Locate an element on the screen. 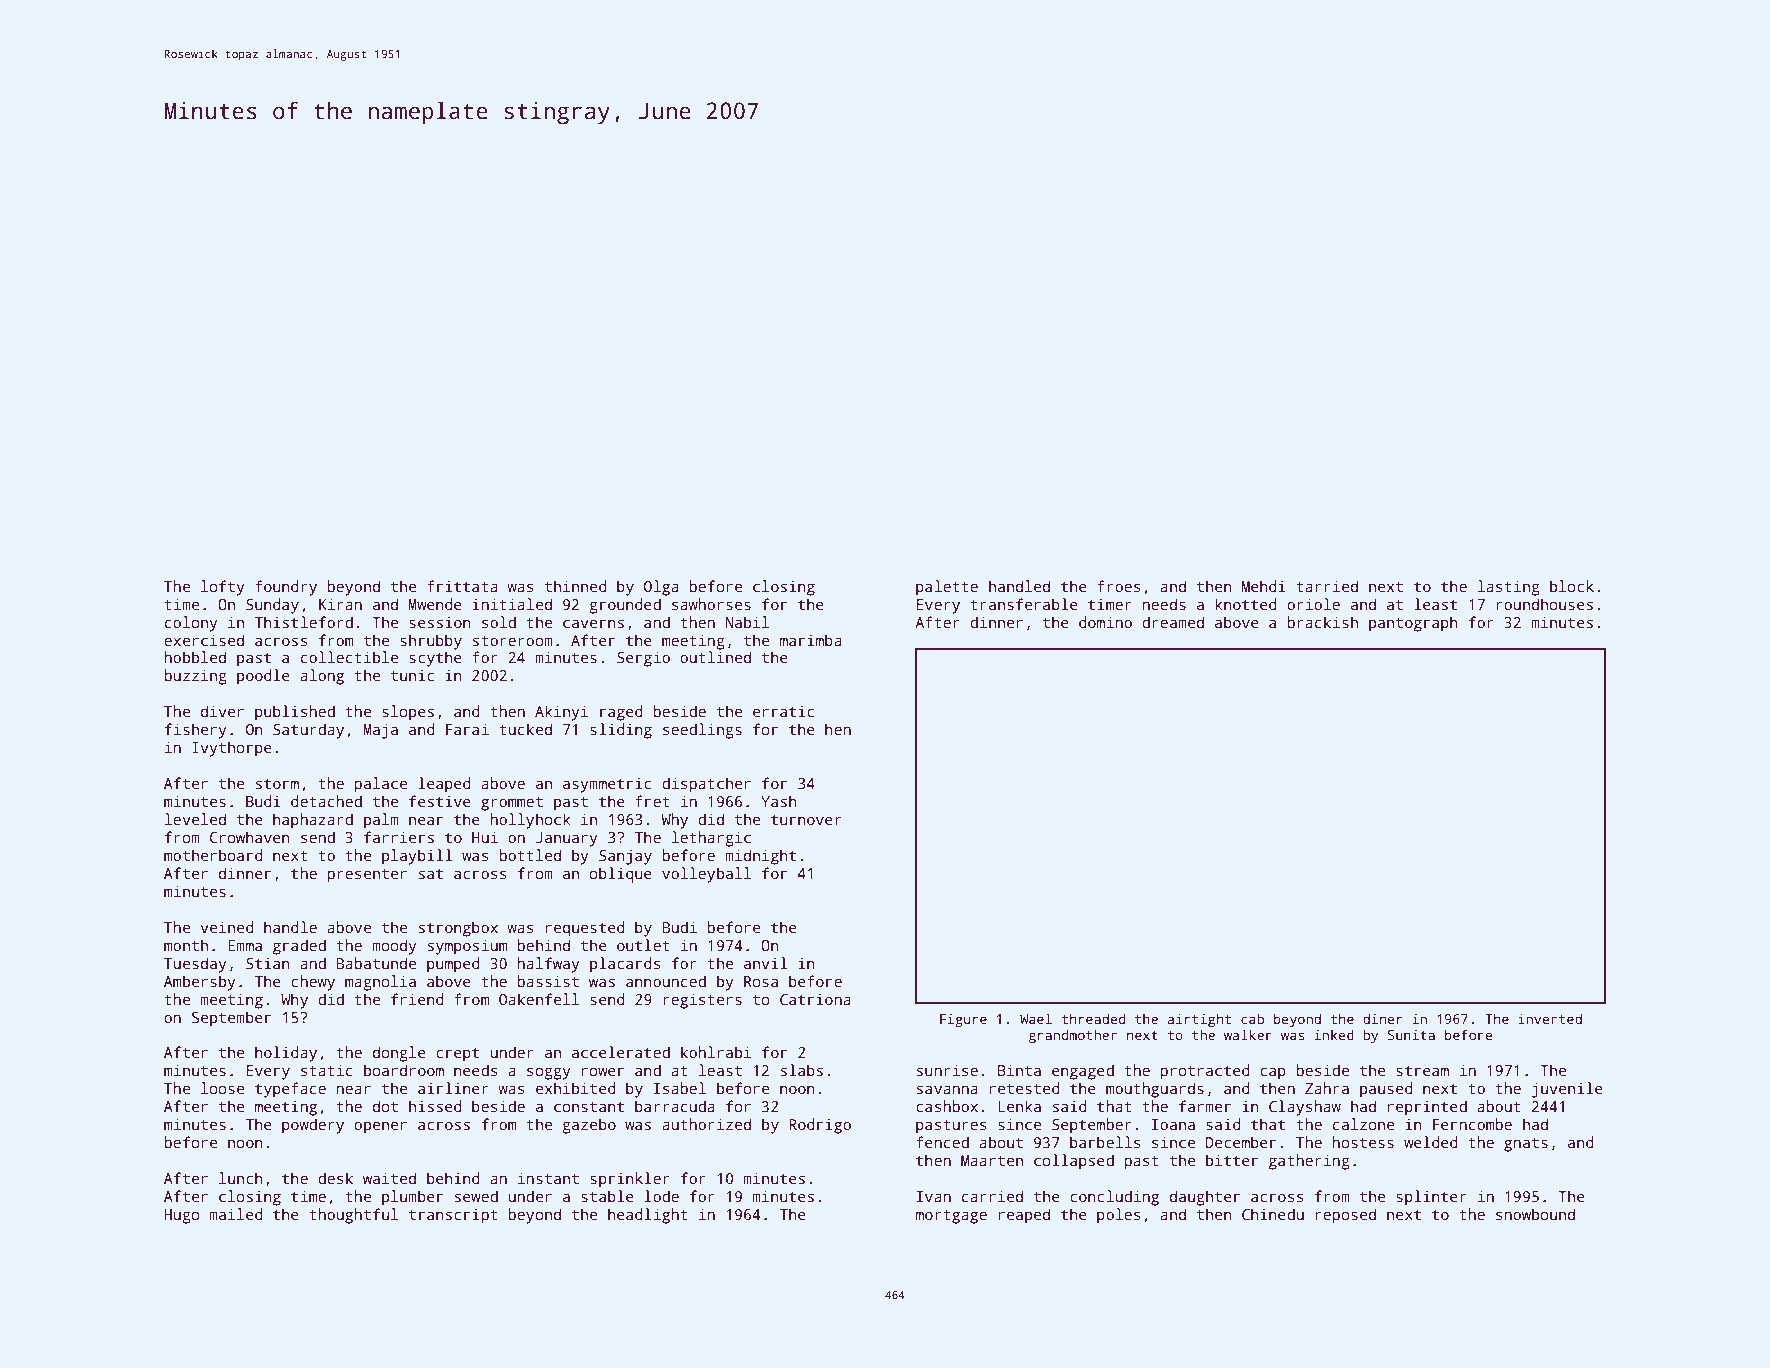 This screenshot has height=1368, width=1770. palette is located at coordinates (947, 588).
